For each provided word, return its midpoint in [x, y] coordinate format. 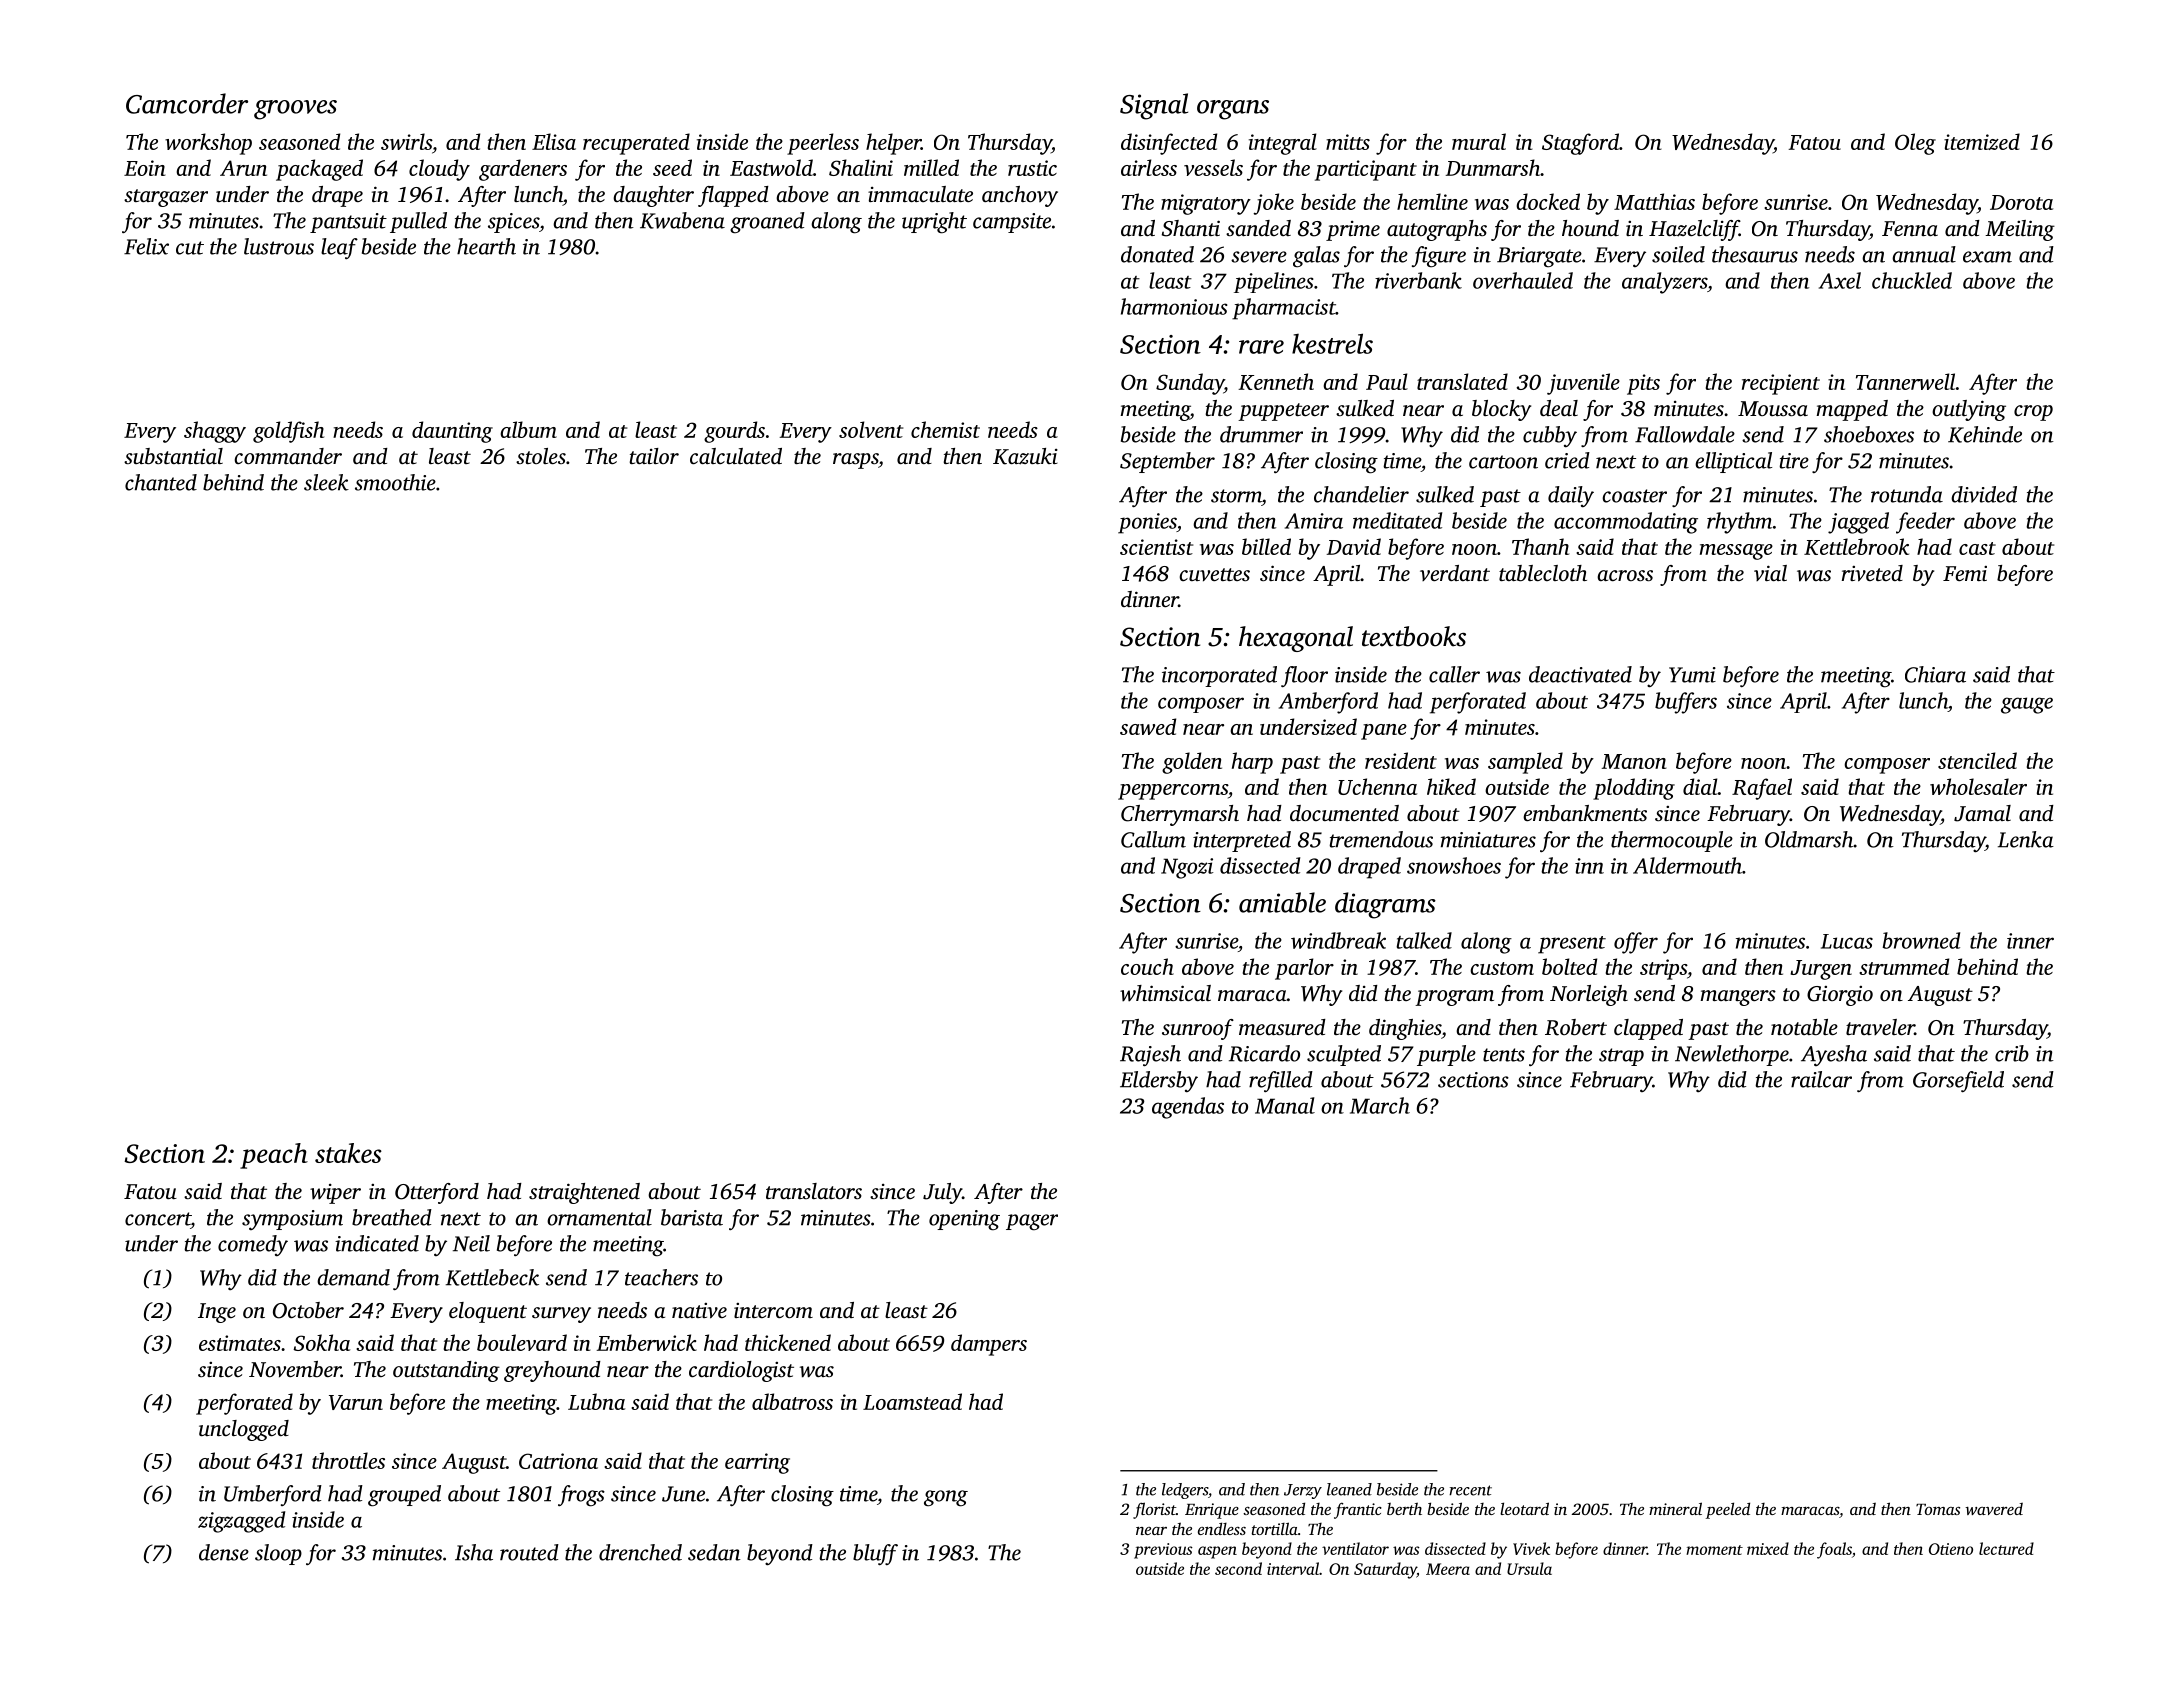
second [1238, 1568]
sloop [278, 1554]
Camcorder [187, 103]
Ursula [1529, 1568]
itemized [1982, 141]
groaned [767, 223]
